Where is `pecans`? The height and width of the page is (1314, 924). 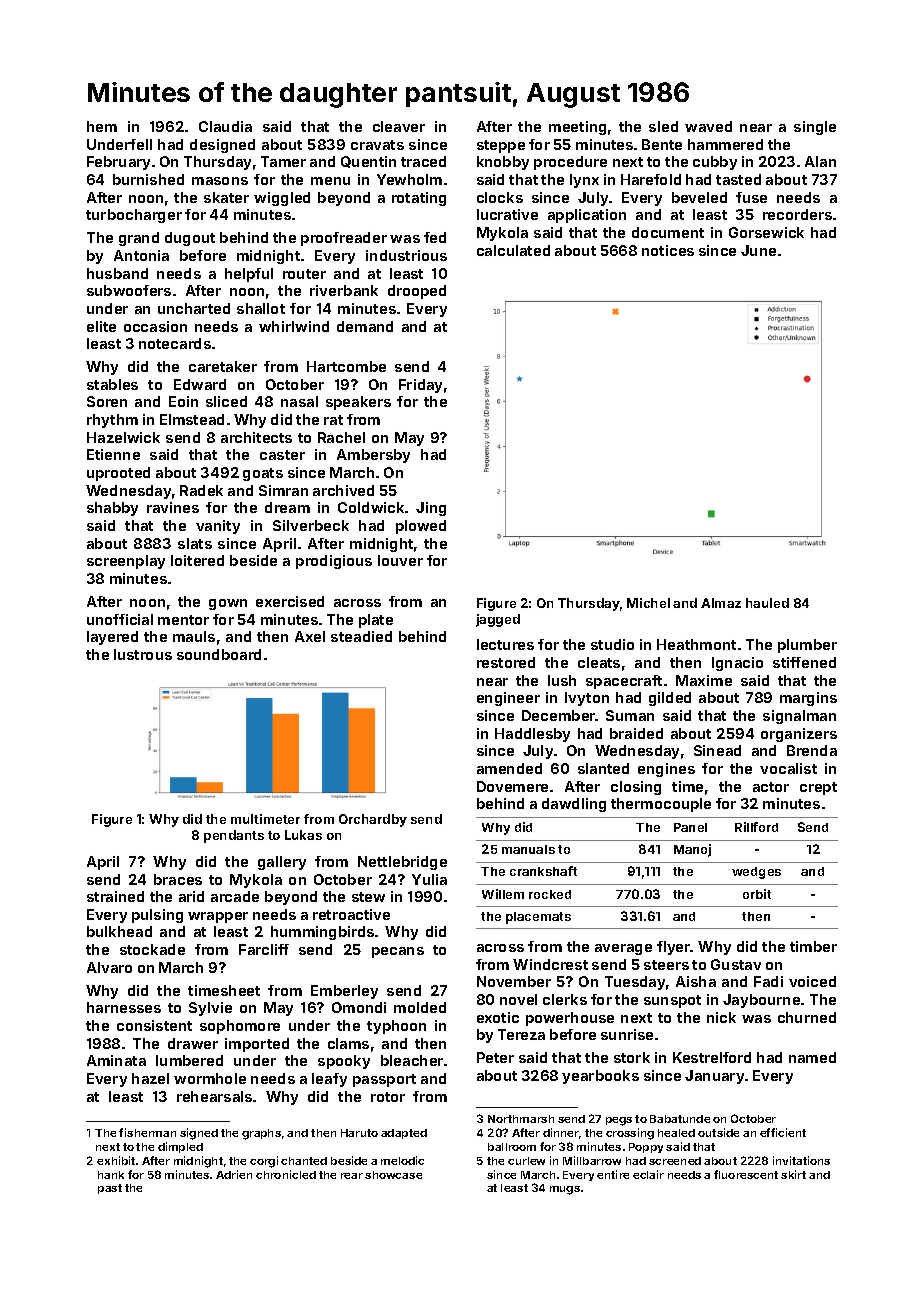 pecans is located at coordinates (398, 952).
